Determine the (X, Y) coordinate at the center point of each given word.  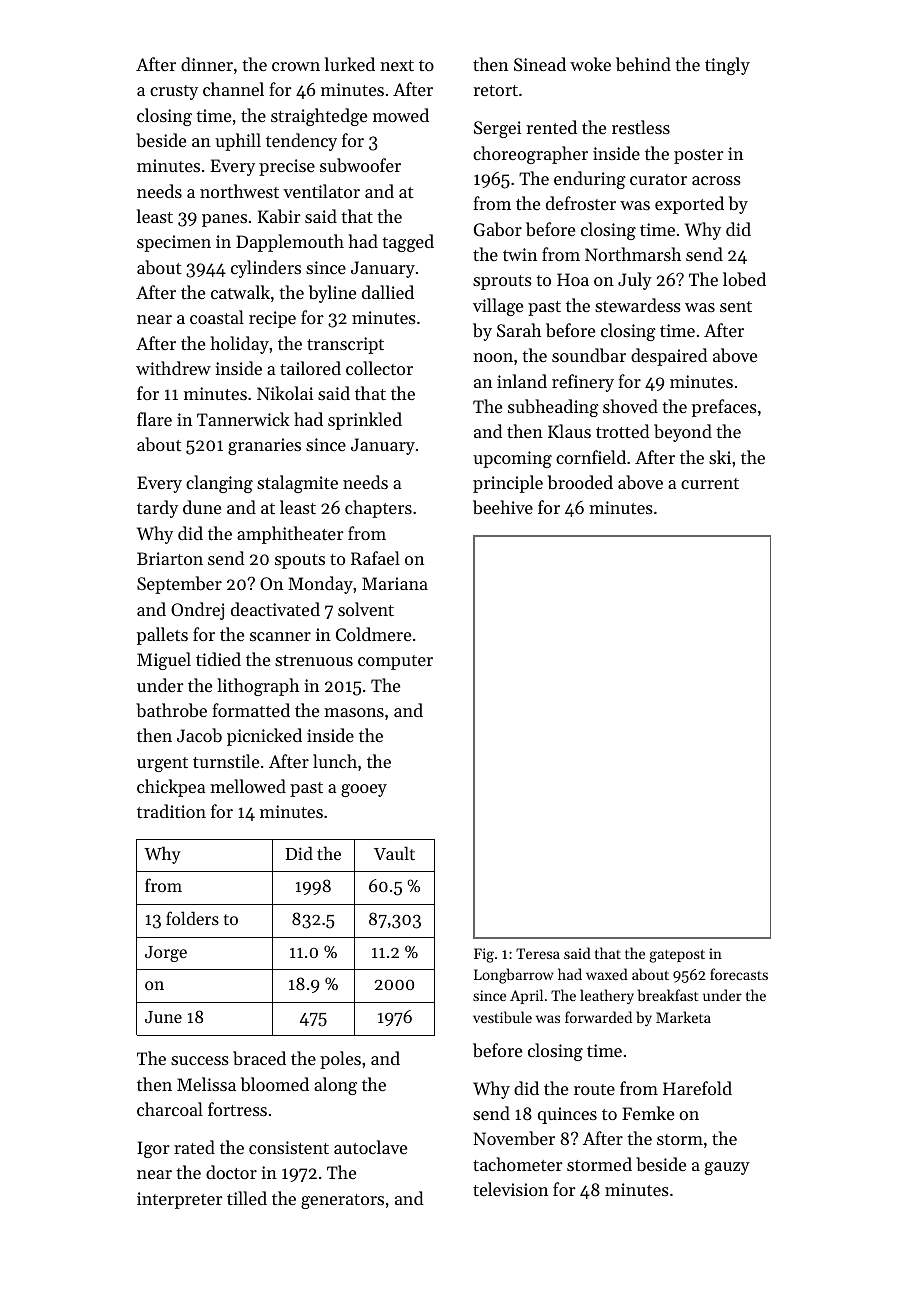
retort (496, 90)
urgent (162, 764)
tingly (727, 66)
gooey (364, 790)
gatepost (677, 956)
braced (259, 1058)
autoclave (370, 1147)
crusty (174, 92)
